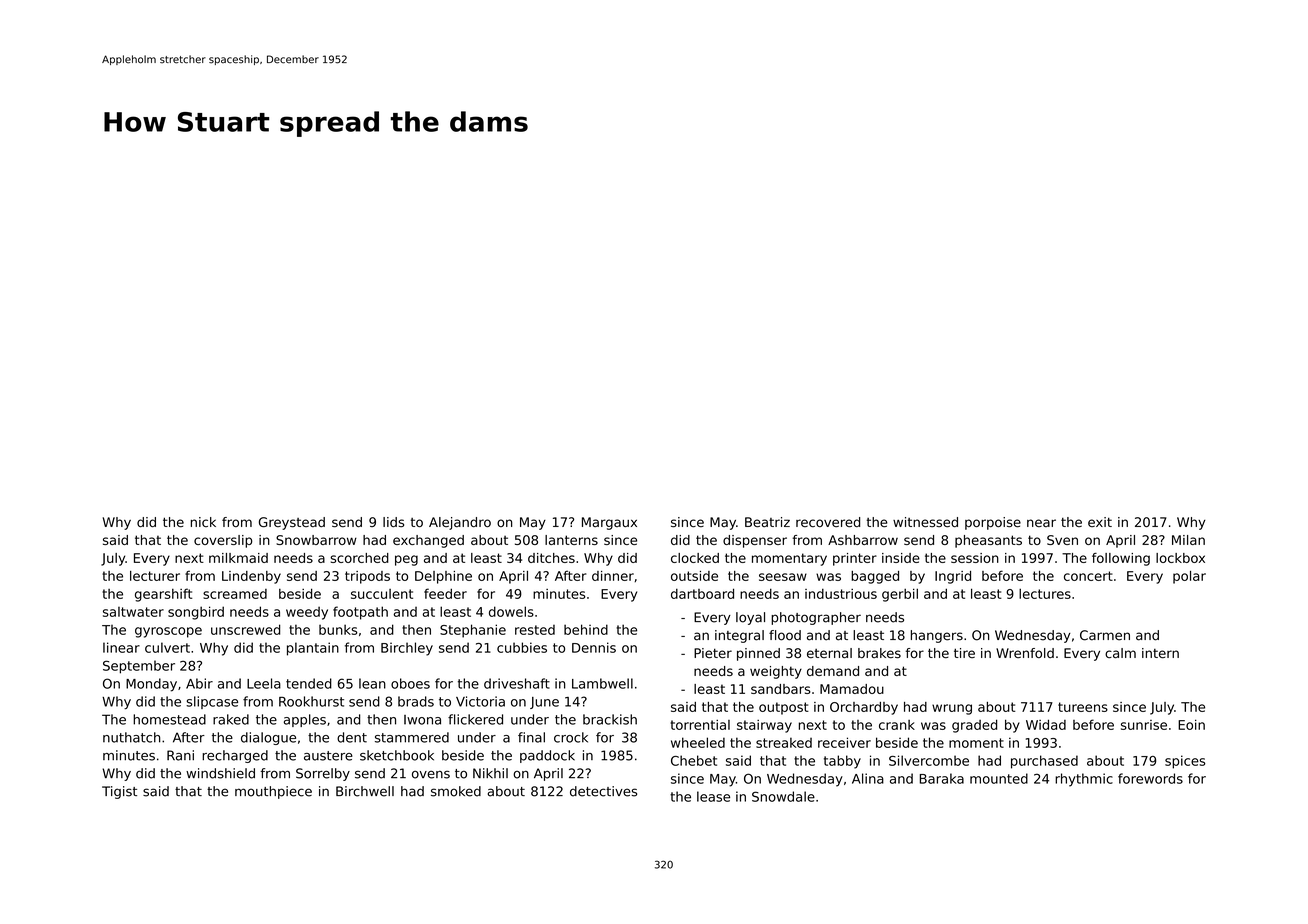 Image resolution: width=1308 pixels, height=924 pixels. I want to click on Dennis, so click(594, 647).
